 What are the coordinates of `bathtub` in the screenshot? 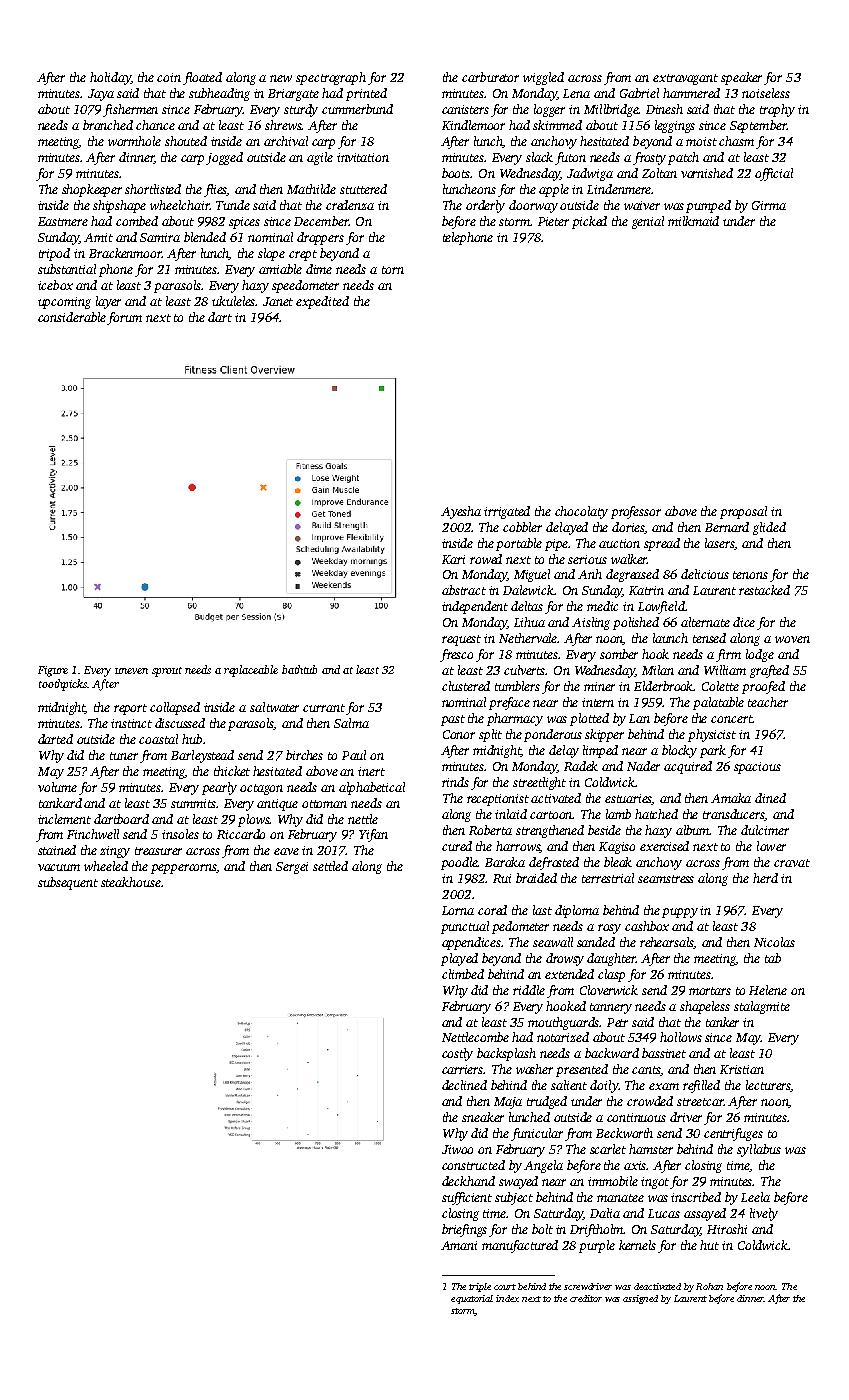 It's located at (299, 669).
